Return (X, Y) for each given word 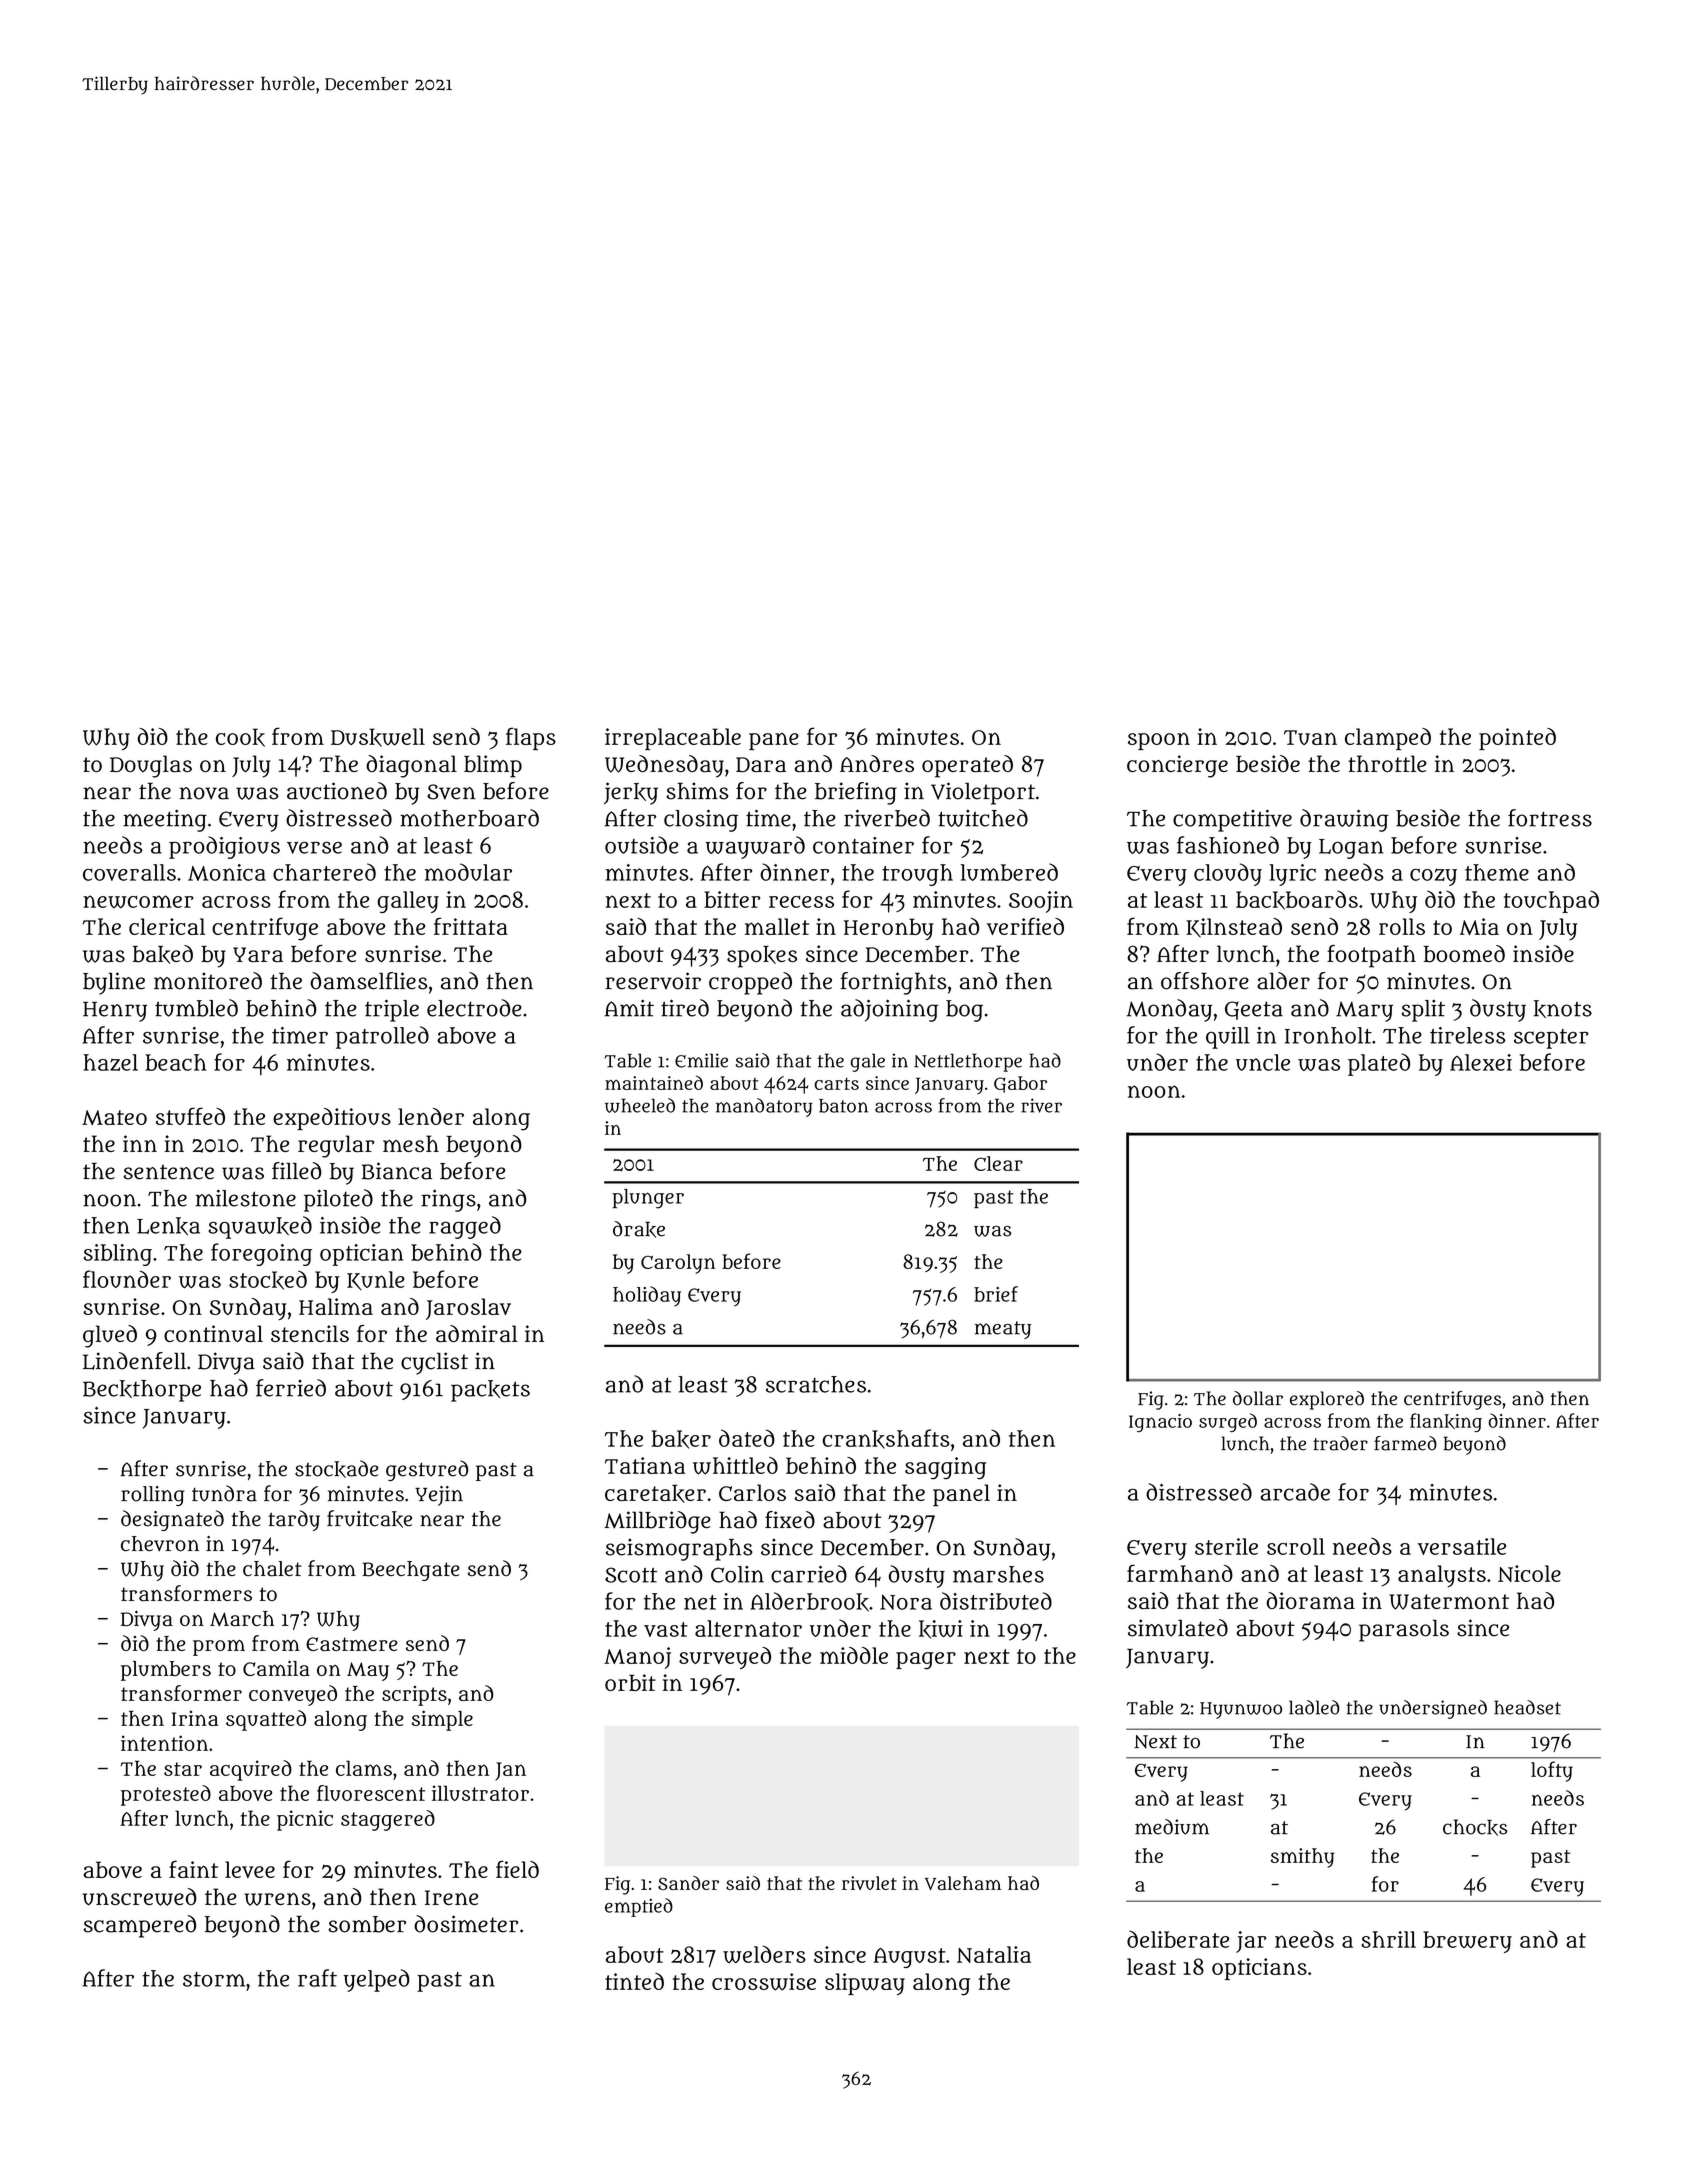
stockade (336, 1469)
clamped (1388, 739)
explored (1327, 1400)
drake (639, 1229)
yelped (377, 1980)
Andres (877, 763)
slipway (865, 1984)
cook (240, 737)
